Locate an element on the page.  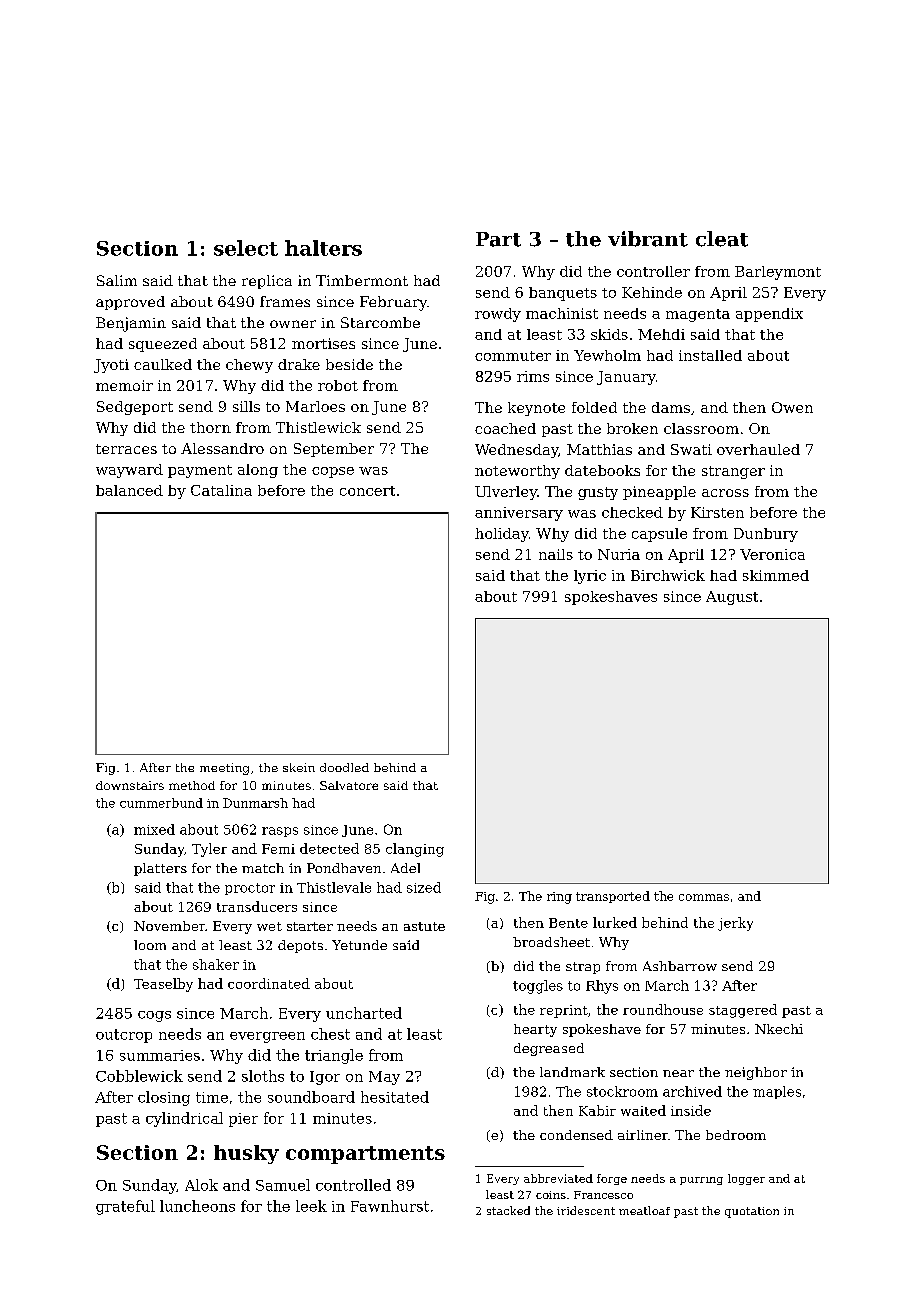
doodled is located at coordinates (344, 767).
